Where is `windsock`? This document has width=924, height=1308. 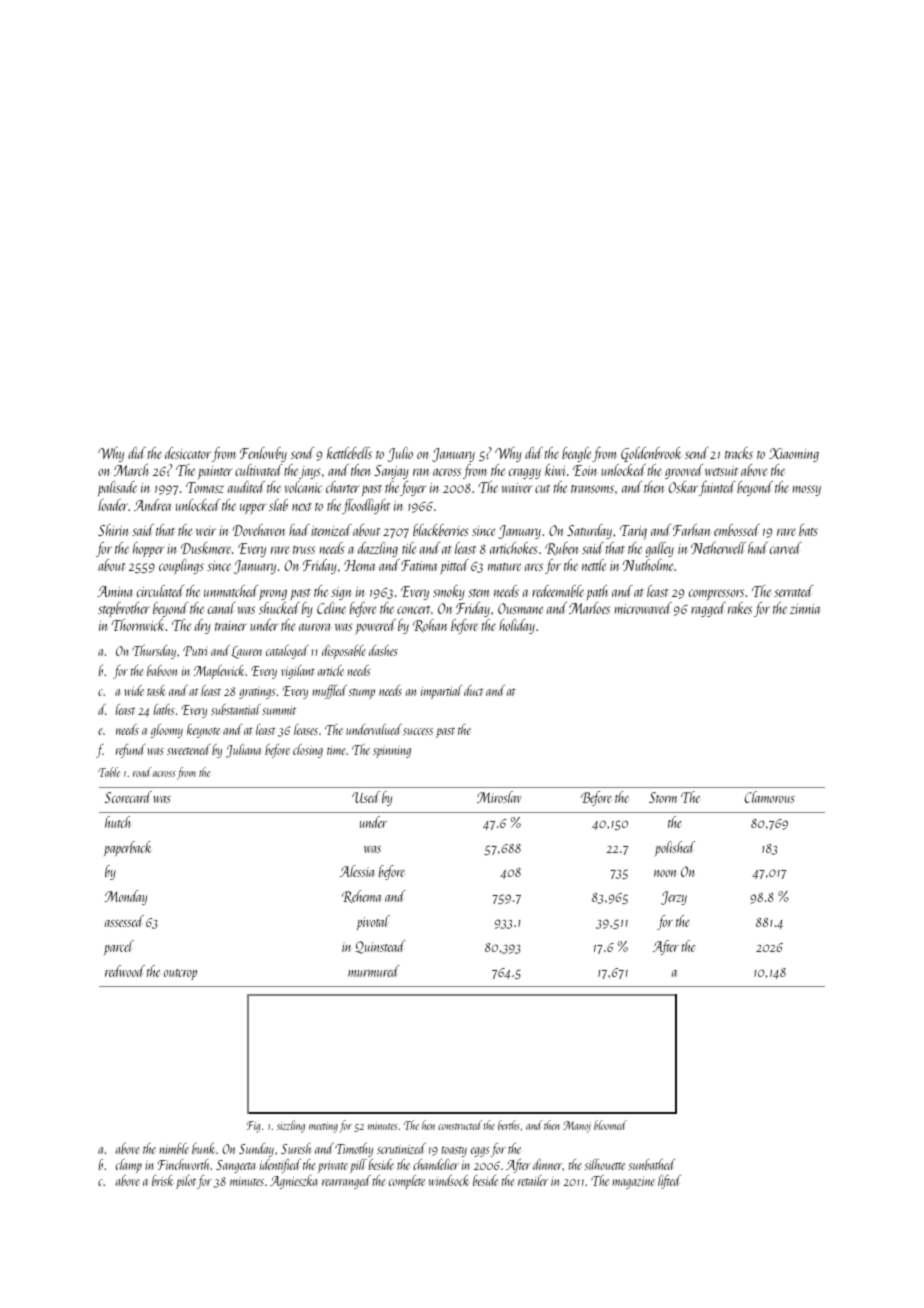 windsock is located at coordinates (449, 1180).
